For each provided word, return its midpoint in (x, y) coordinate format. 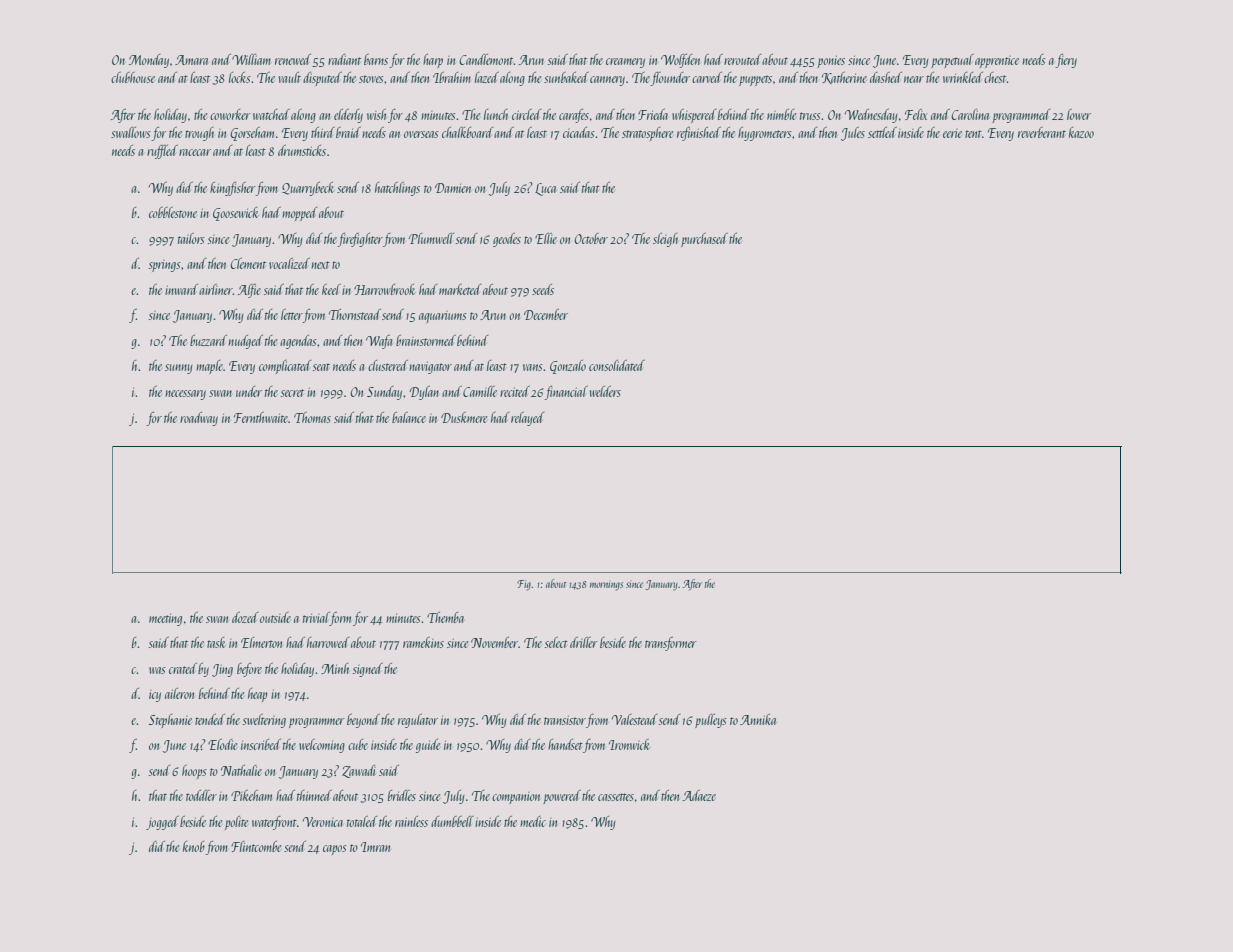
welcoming (322, 746)
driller (584, 642)
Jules (853, 134)
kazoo (1081, 132)
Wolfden (680, 61)
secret (292, 393)
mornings (606, 586)
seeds (543, 289)
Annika (758, 719)
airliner (216, 289)
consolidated (617, 365)
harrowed (328, 642)
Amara (191, 60)
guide (428, 746)
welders (605, 391)
